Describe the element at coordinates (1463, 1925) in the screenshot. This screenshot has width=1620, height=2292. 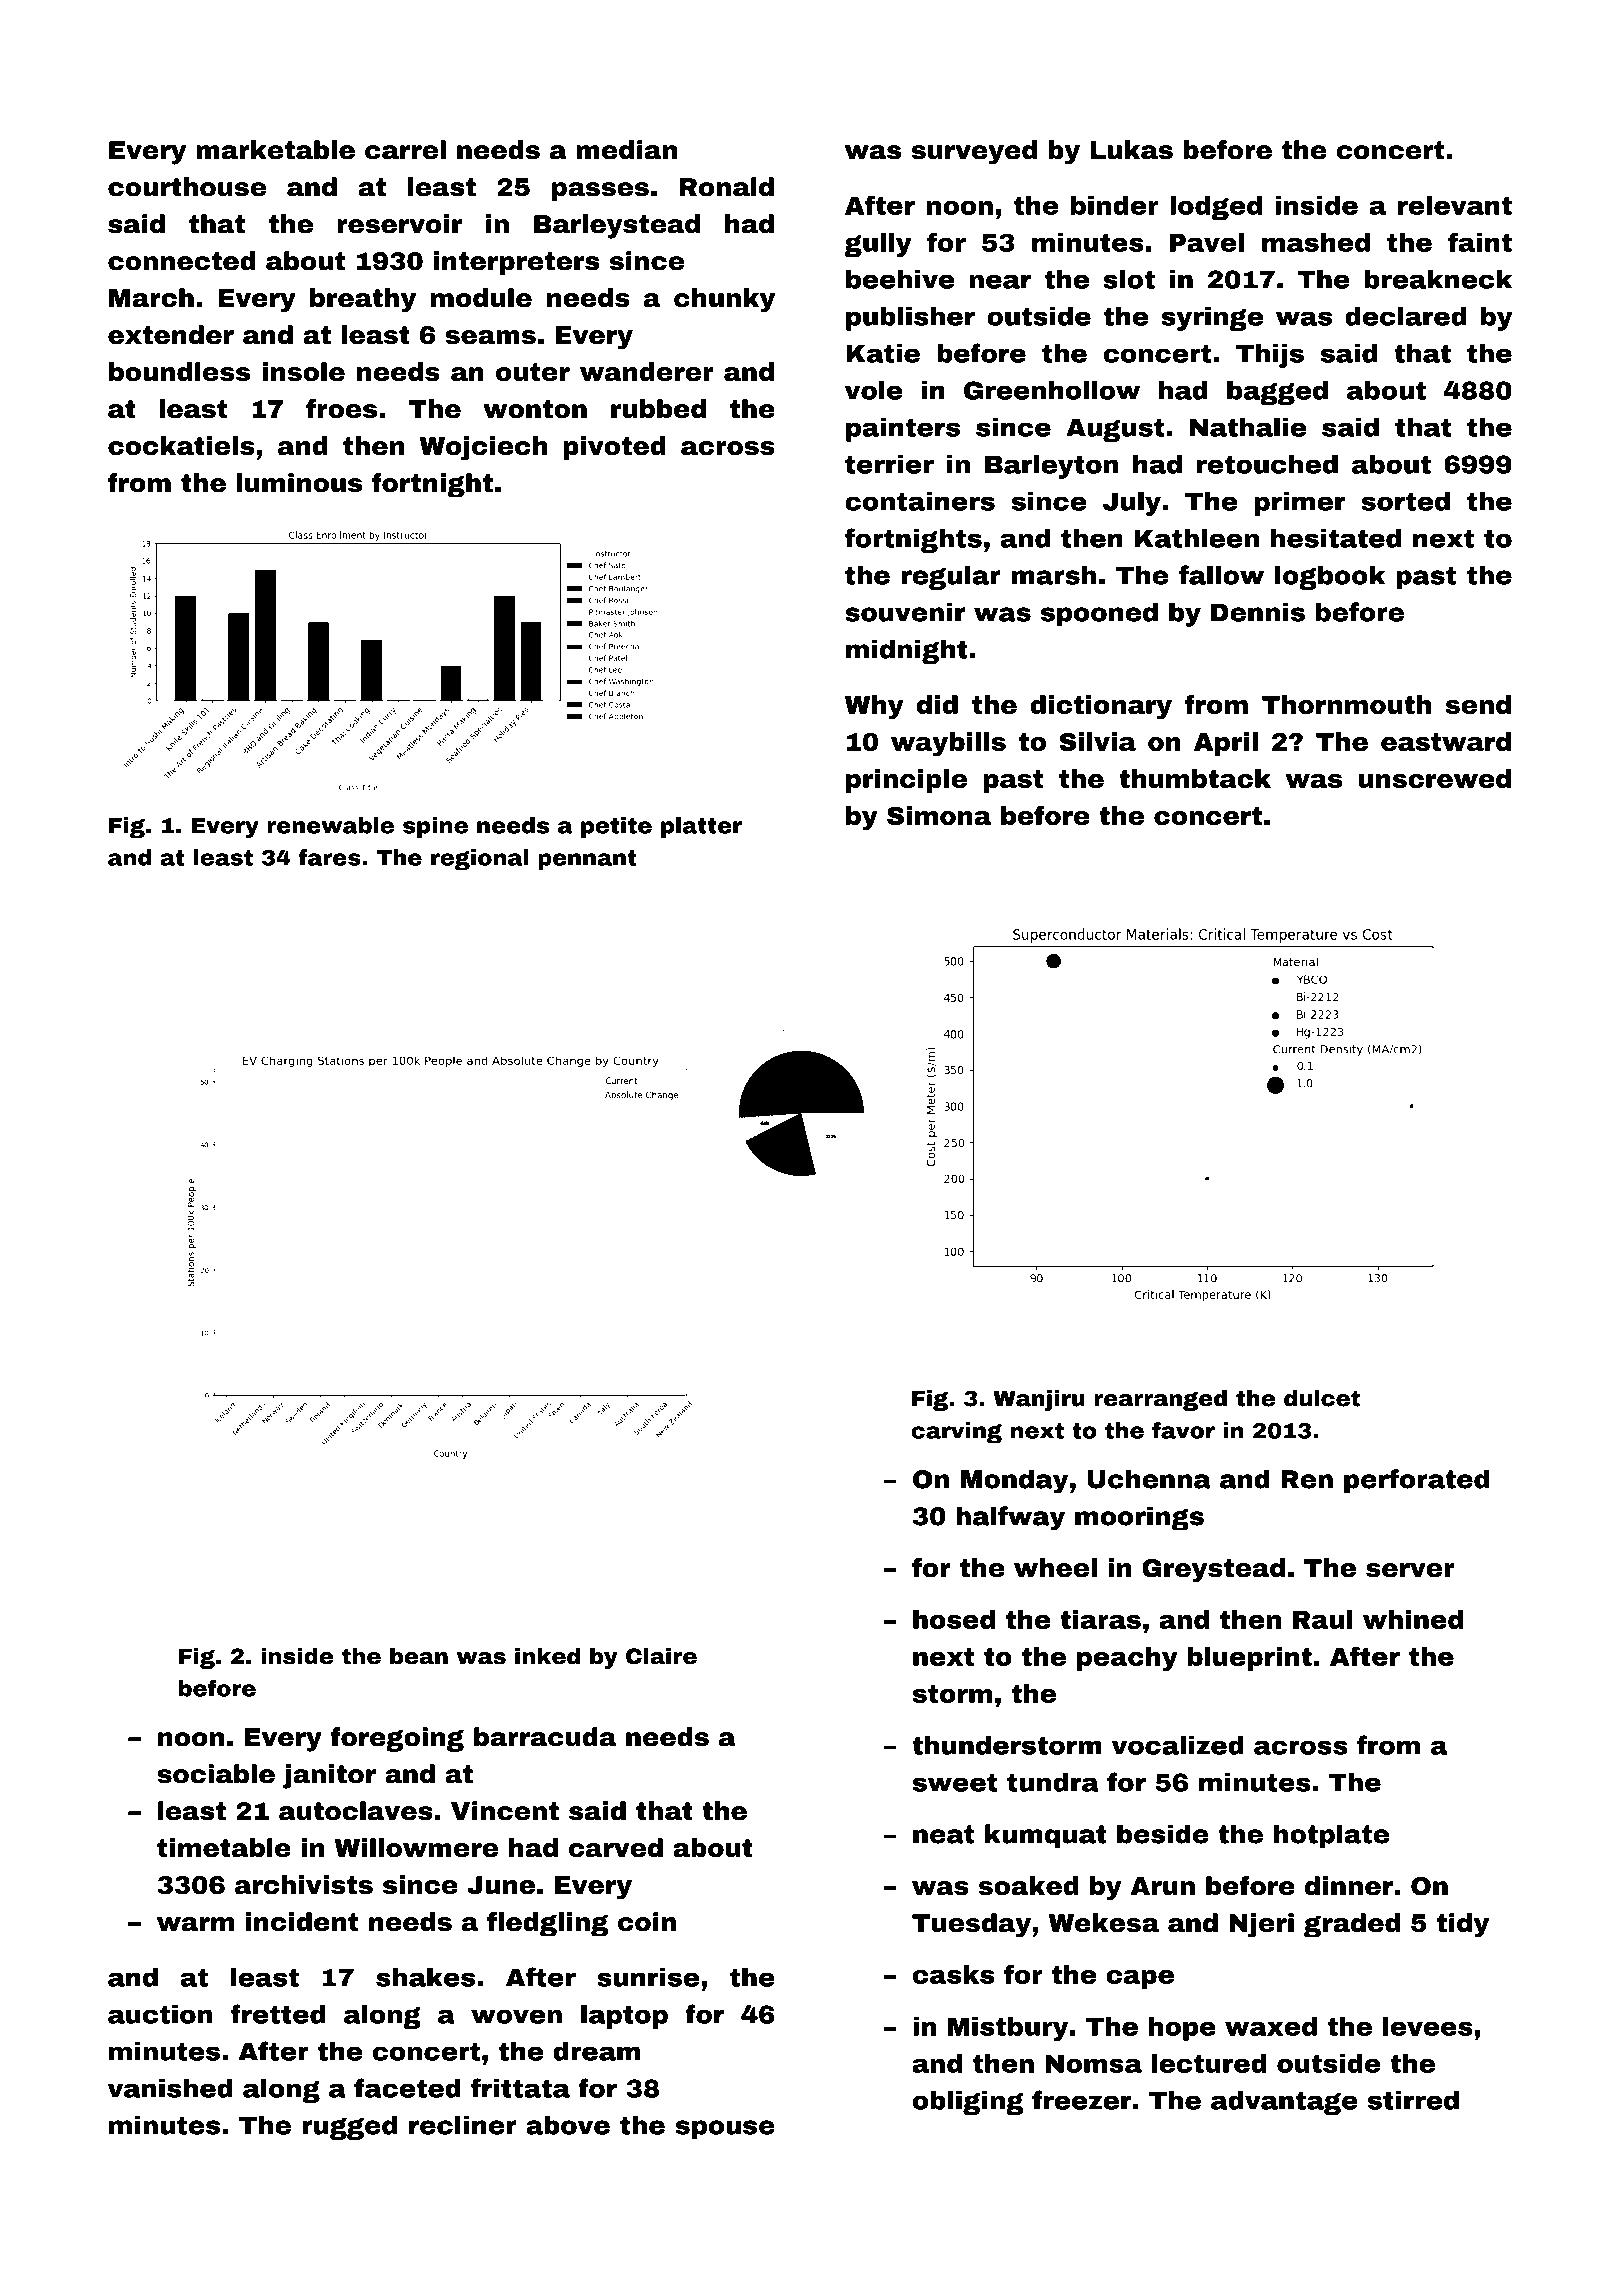
I see `tidy` at that location.
